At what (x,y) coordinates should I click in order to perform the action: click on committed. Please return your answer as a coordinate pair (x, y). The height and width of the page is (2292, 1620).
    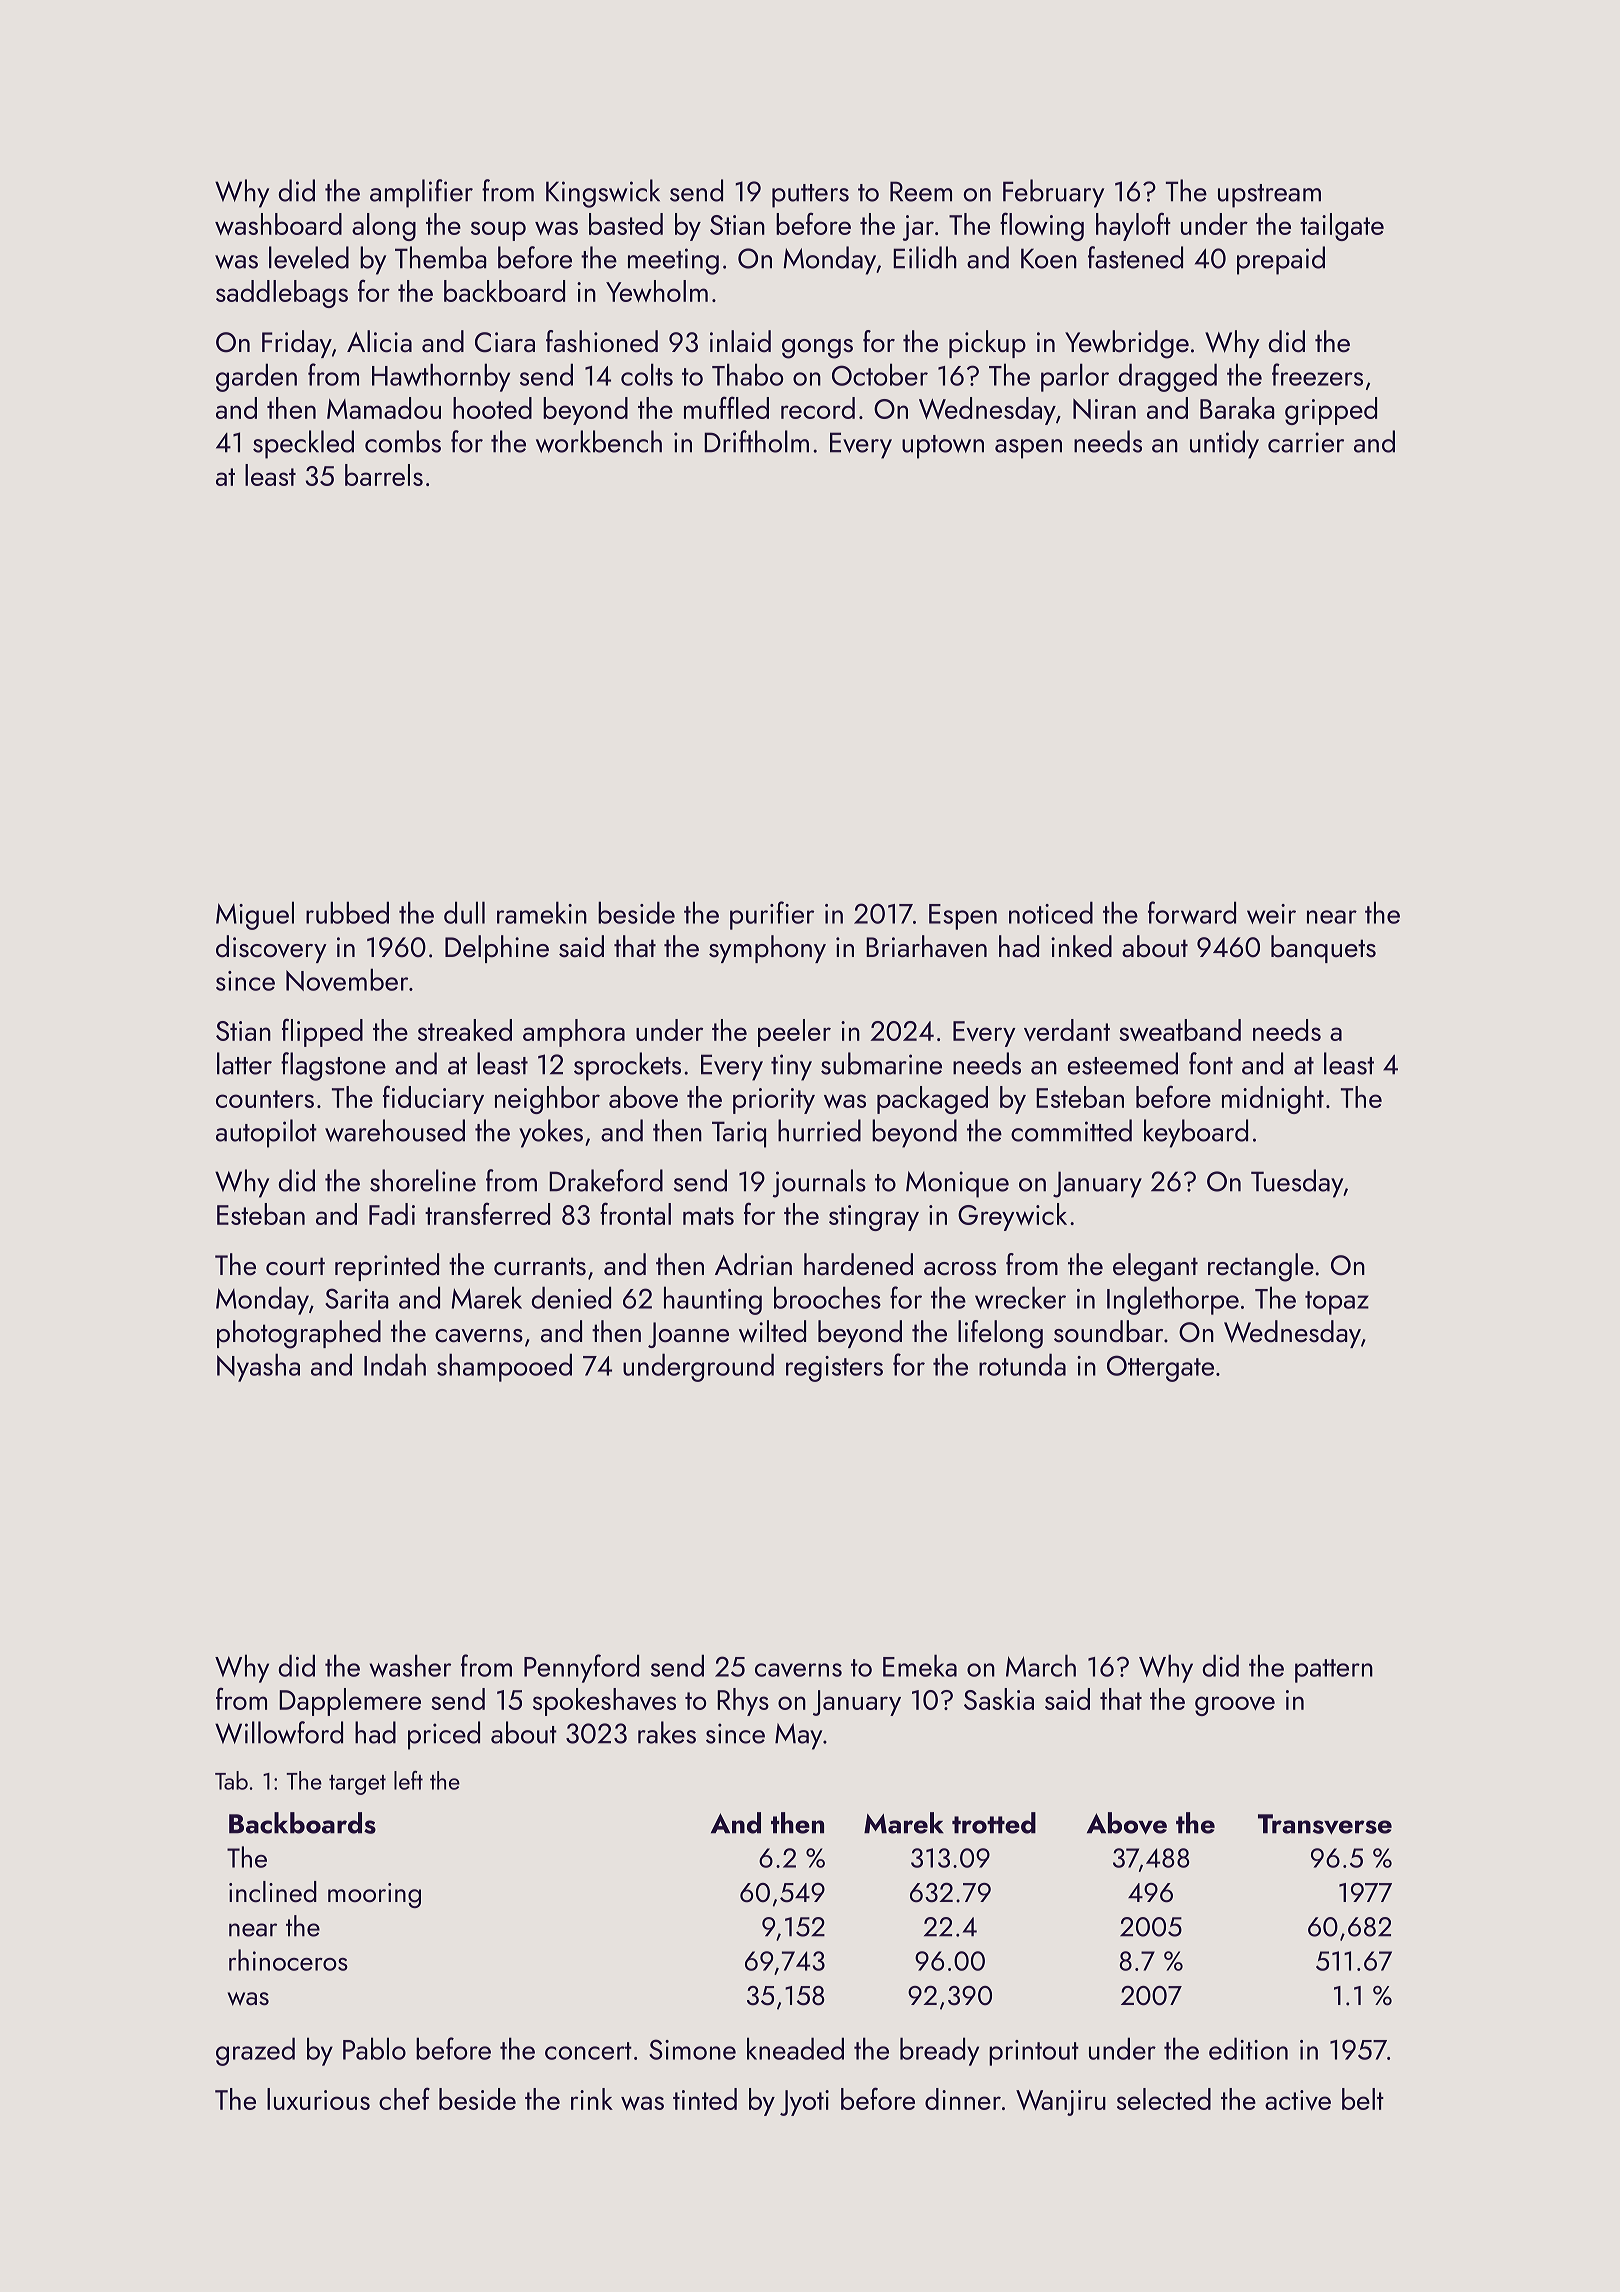
    Looking at the image, I should click on (1071, 1130).
